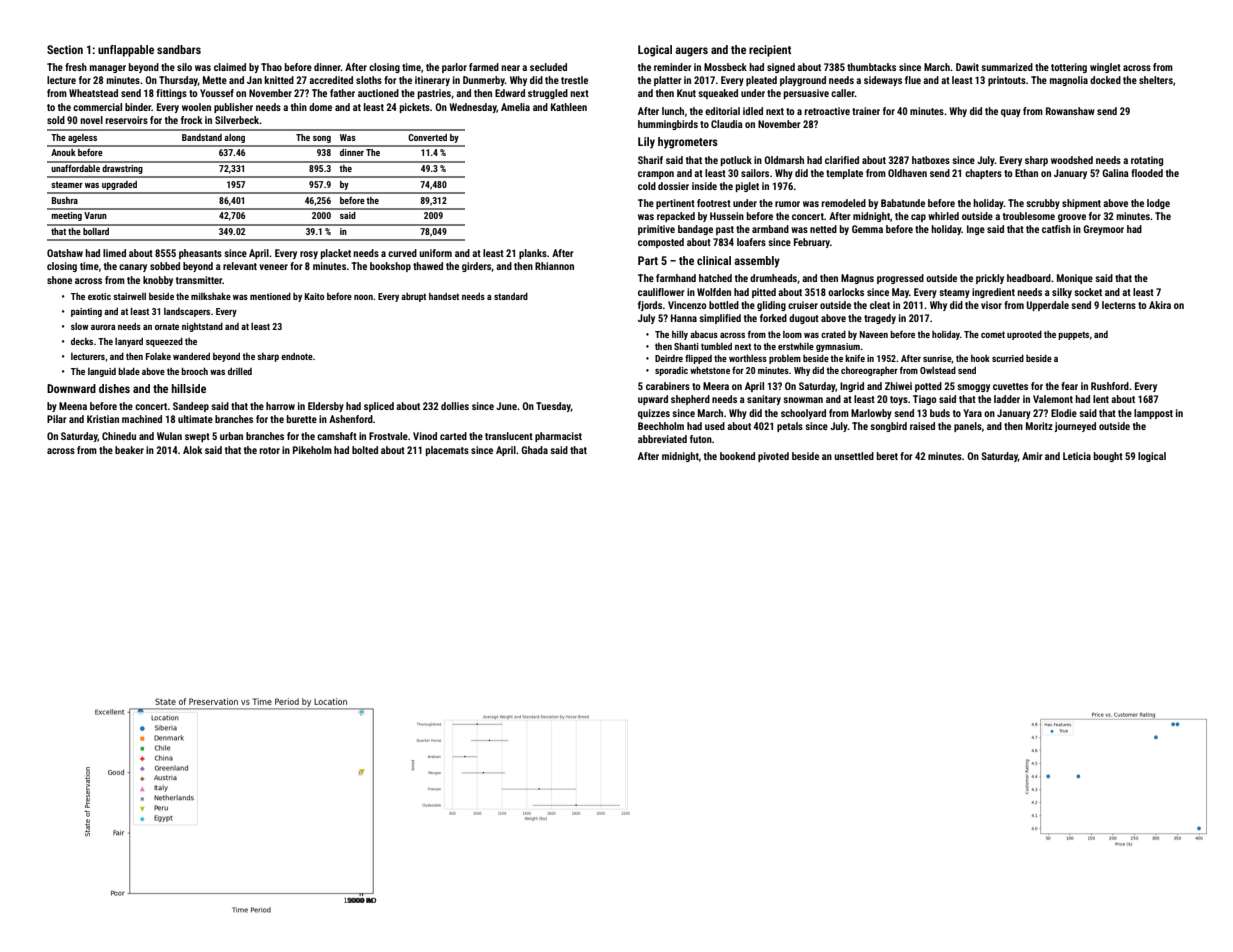 This screenshot has height=952, width=1233. Describe the element at coordinates (1008, 358) in the screenshot. I see `scurried` at that location.
